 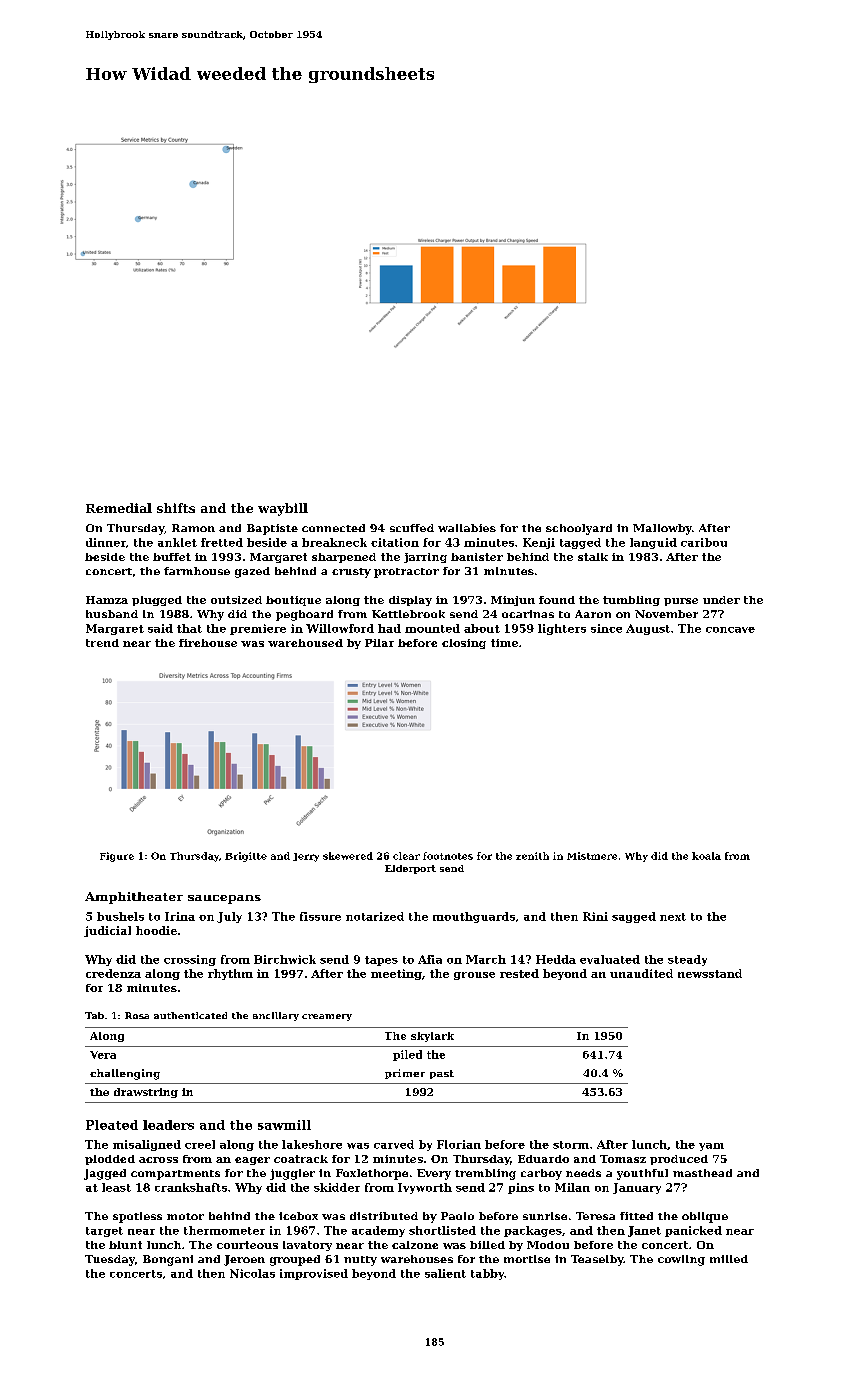 I want to click on shifts, so click(x=176, y=508).
